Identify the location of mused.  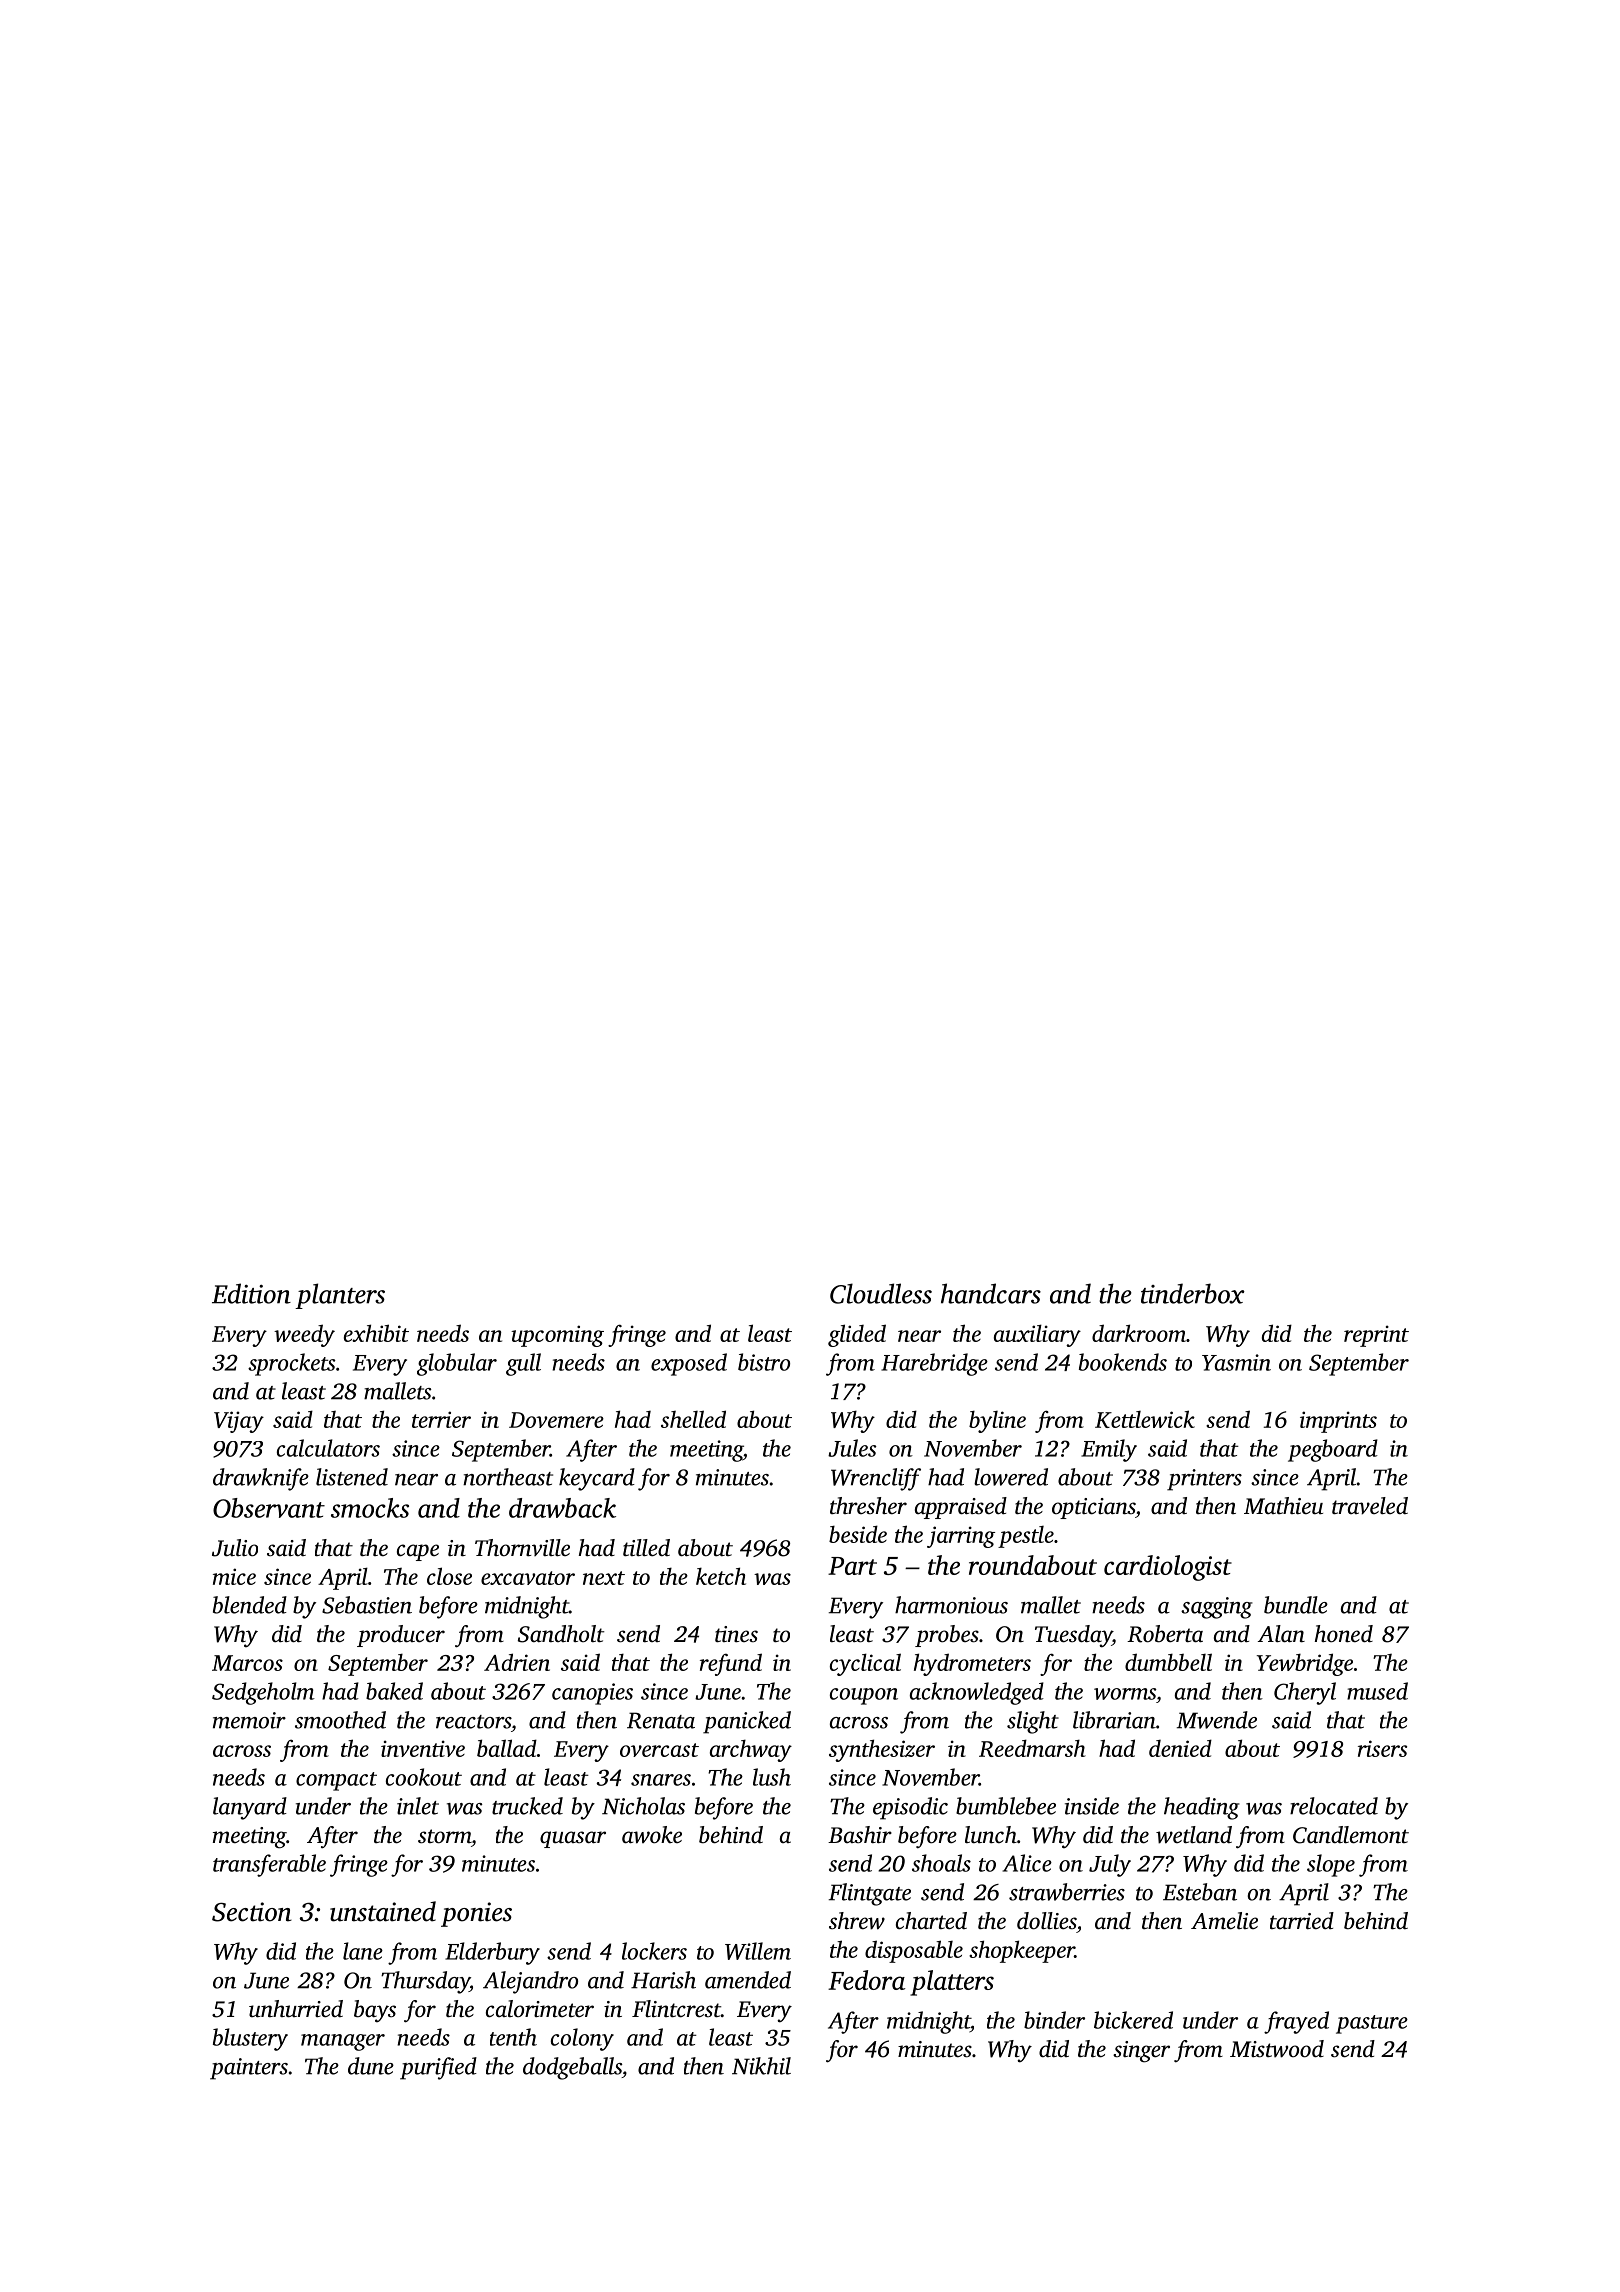
(1377, 1691).
